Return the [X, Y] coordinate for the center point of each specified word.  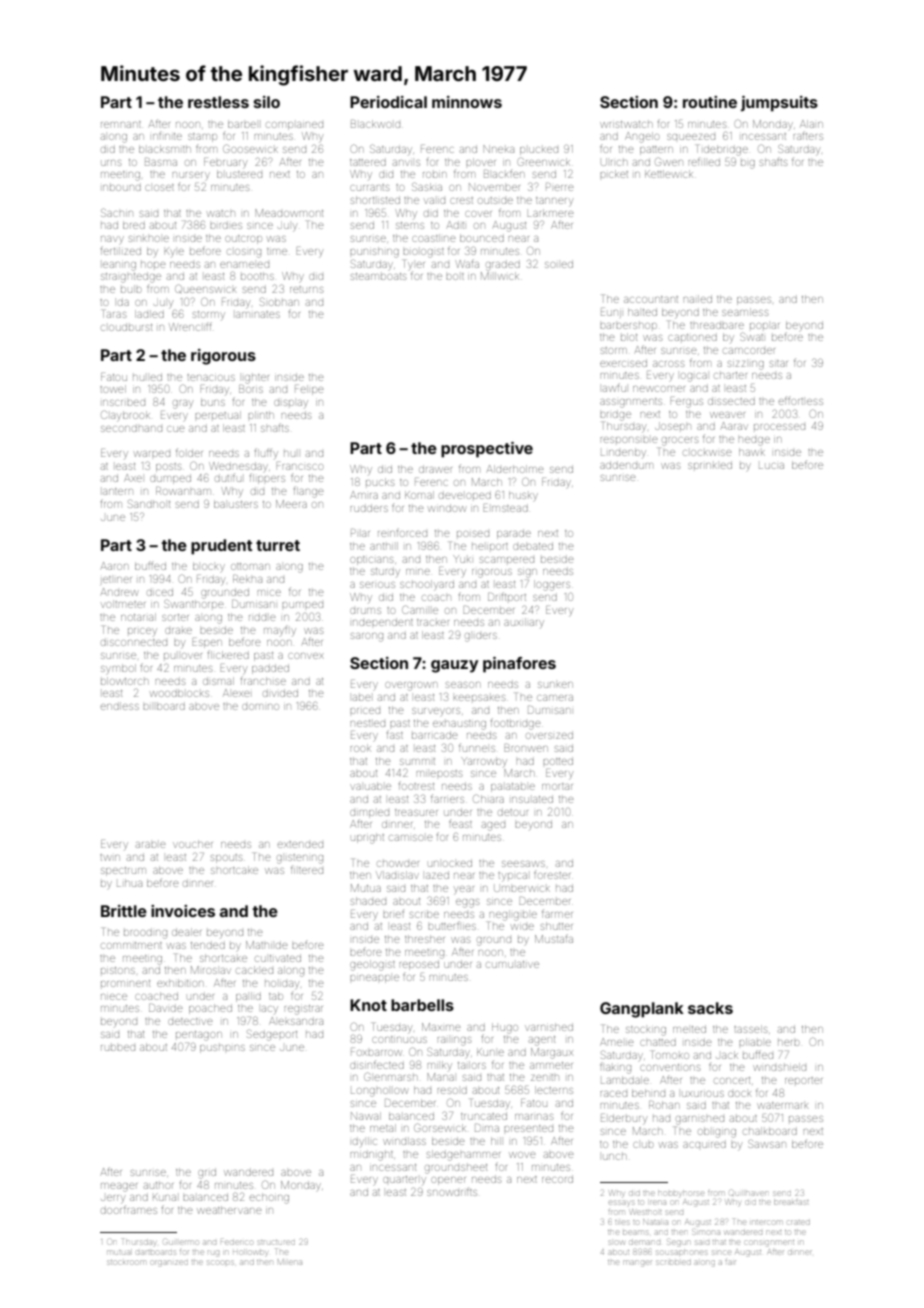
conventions [670, 1067]
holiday [282, 985]
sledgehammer [463, 1155]
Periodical [388, 102]
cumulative [513, 964]
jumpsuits [779, 104]
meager [119, 1187]
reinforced [402, 532]
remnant [121, 124]
